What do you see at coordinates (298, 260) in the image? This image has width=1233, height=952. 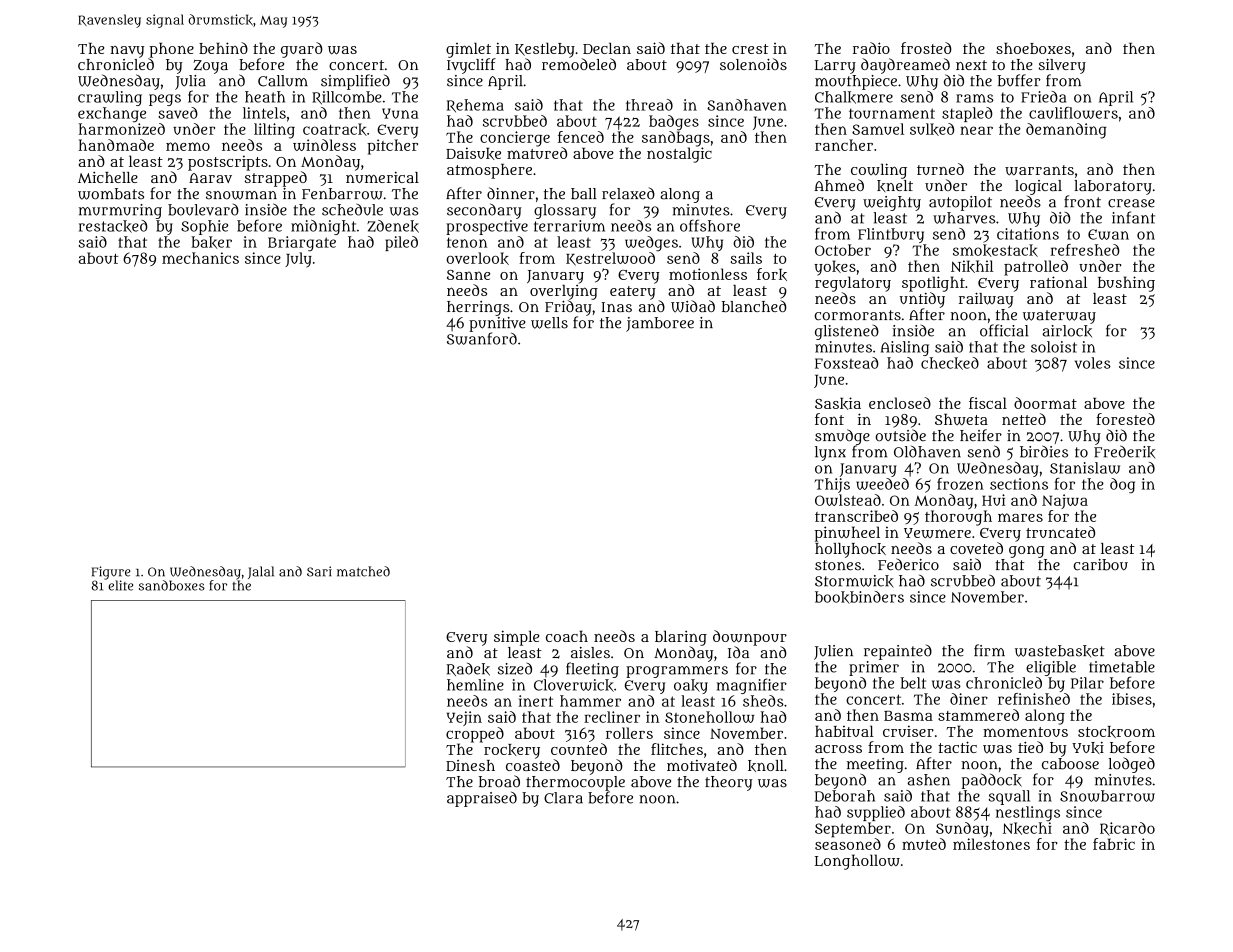 I see `July` at bounding box center [298, 260].
